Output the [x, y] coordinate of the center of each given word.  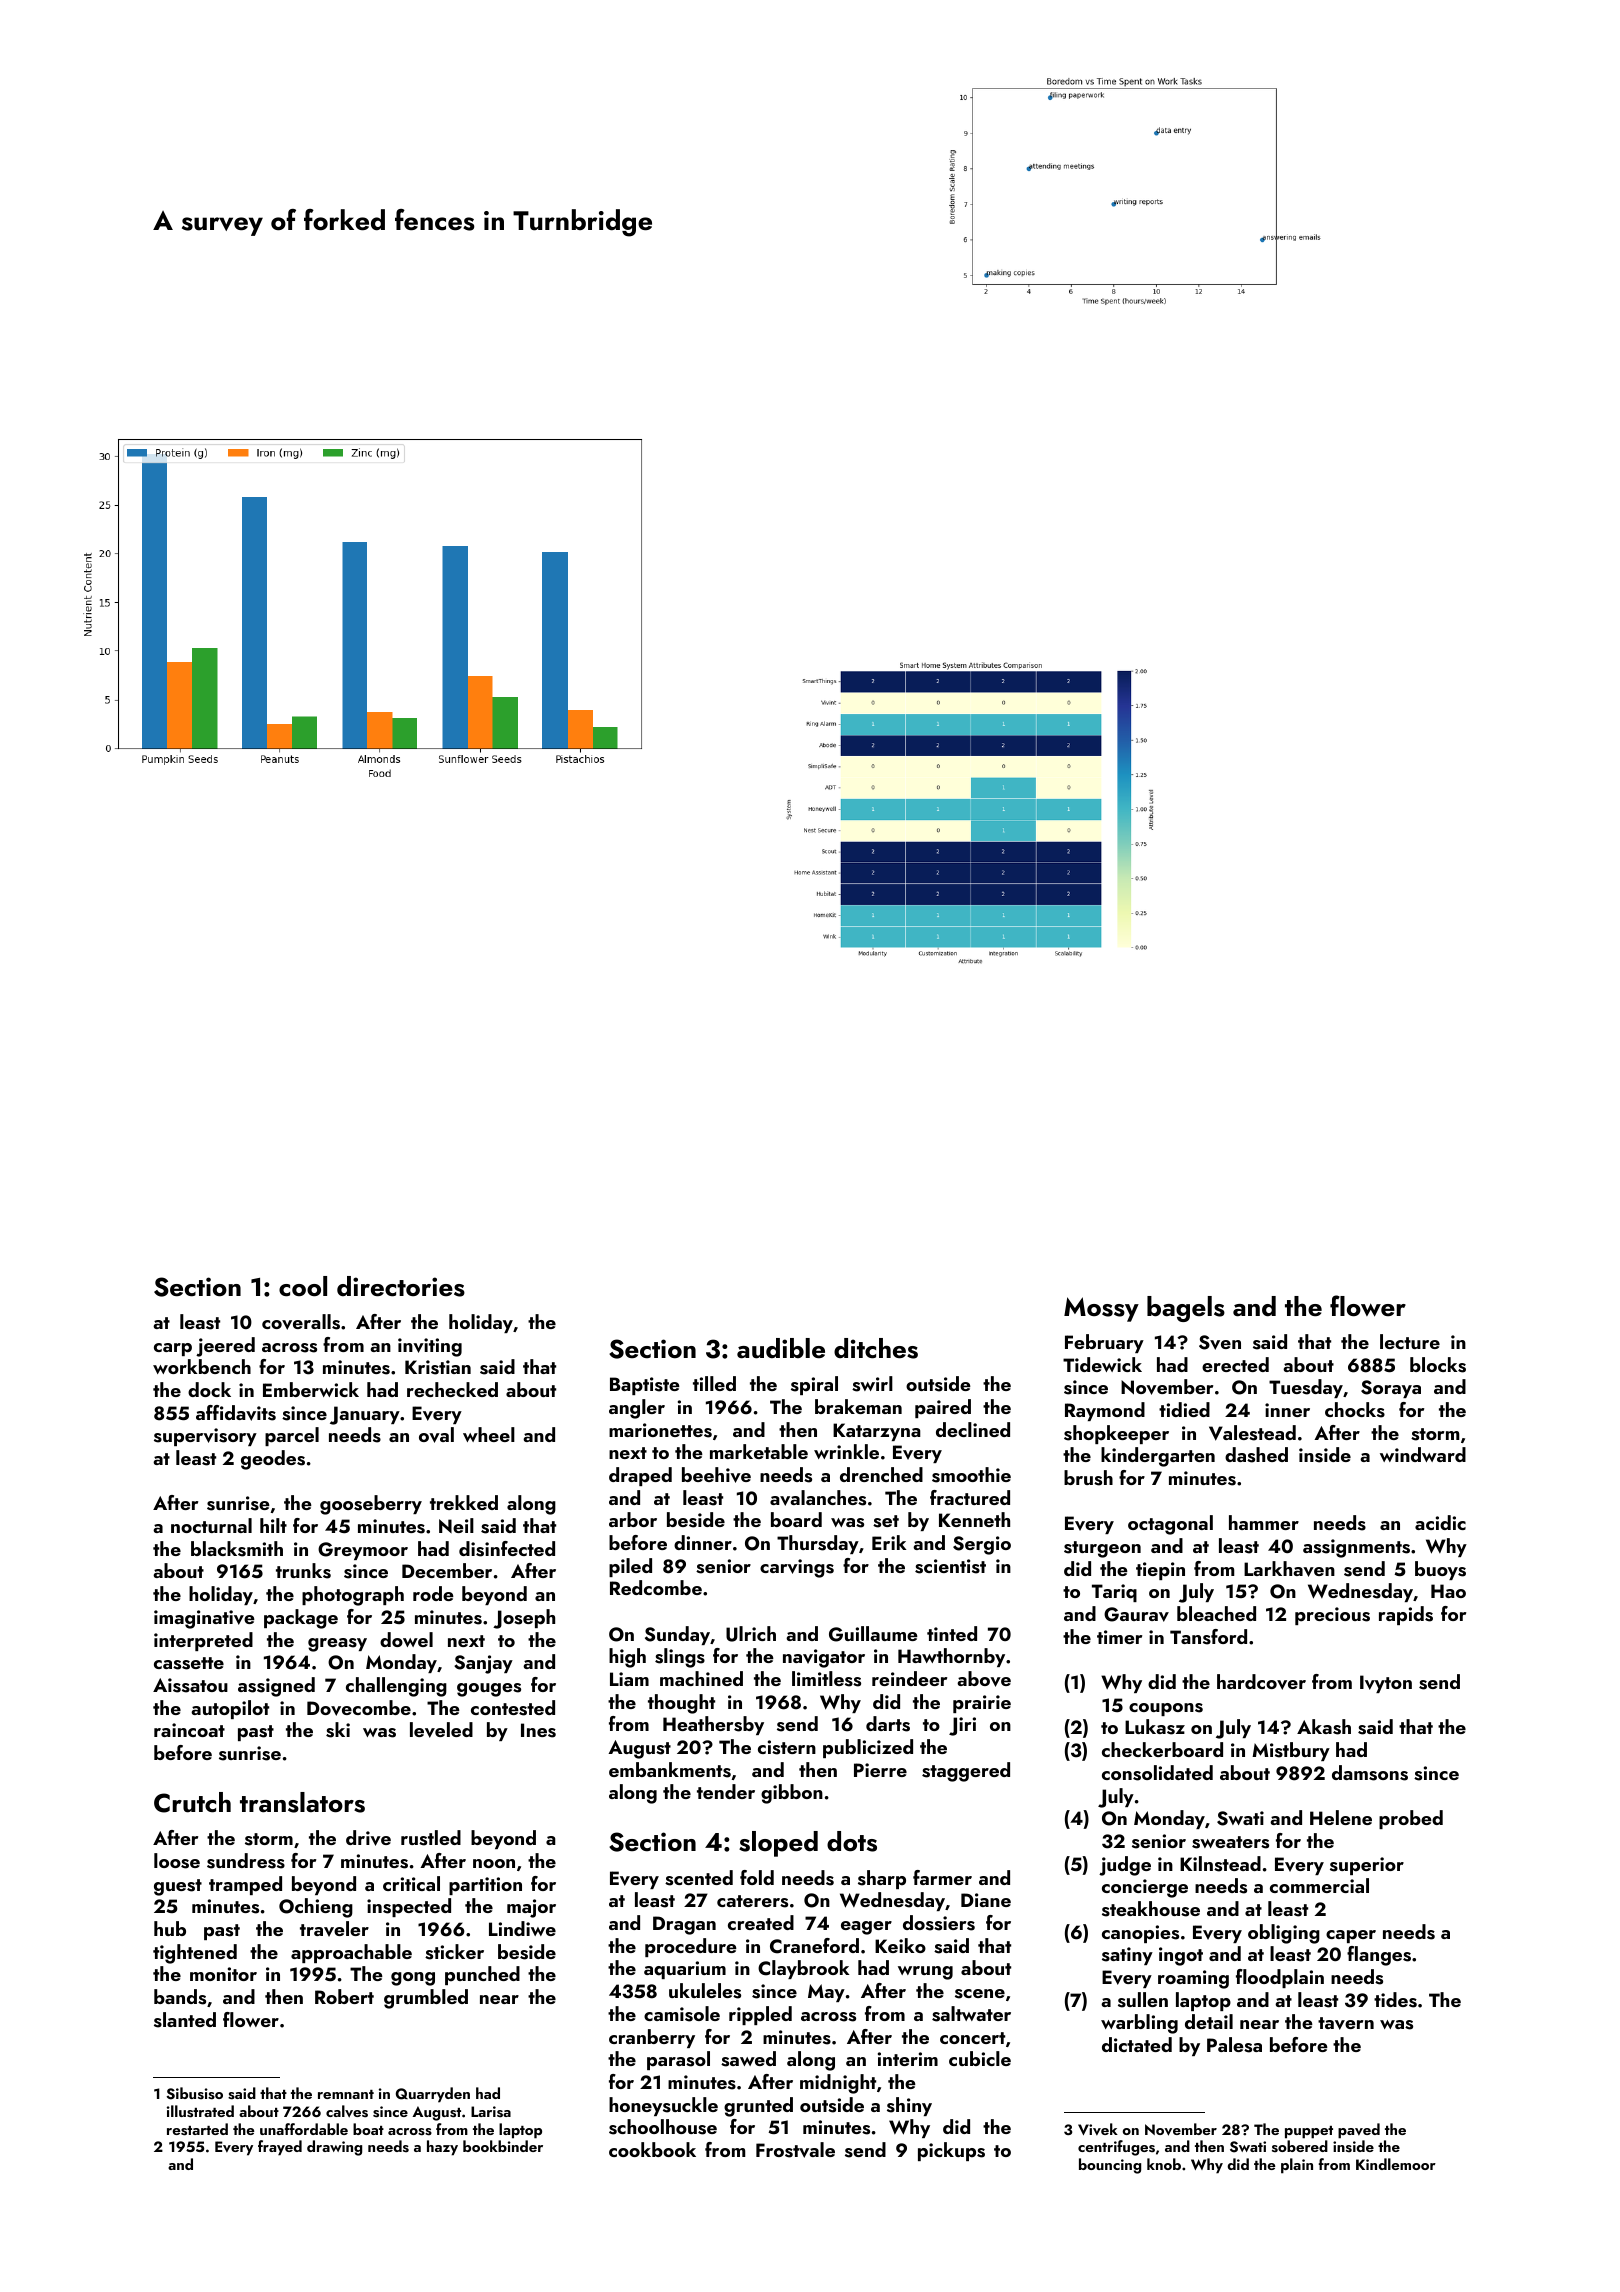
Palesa [1234, 2045]
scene [980, 1994]
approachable [351, 1953]
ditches [876, 1348]
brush [1088, 1478]
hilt [273, 1525]
